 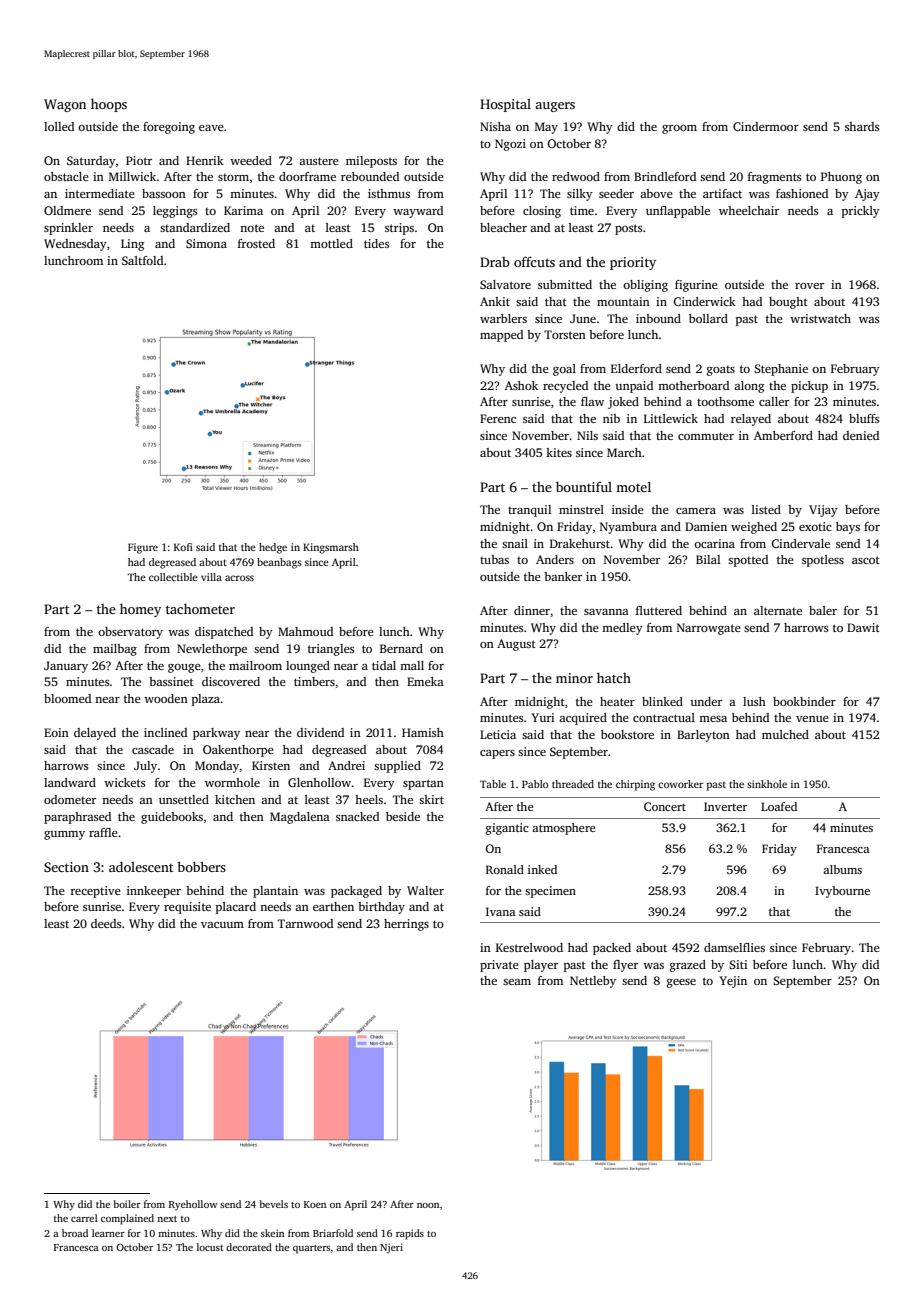 I want to click on wheelchair, so click(x=749, y=210).
